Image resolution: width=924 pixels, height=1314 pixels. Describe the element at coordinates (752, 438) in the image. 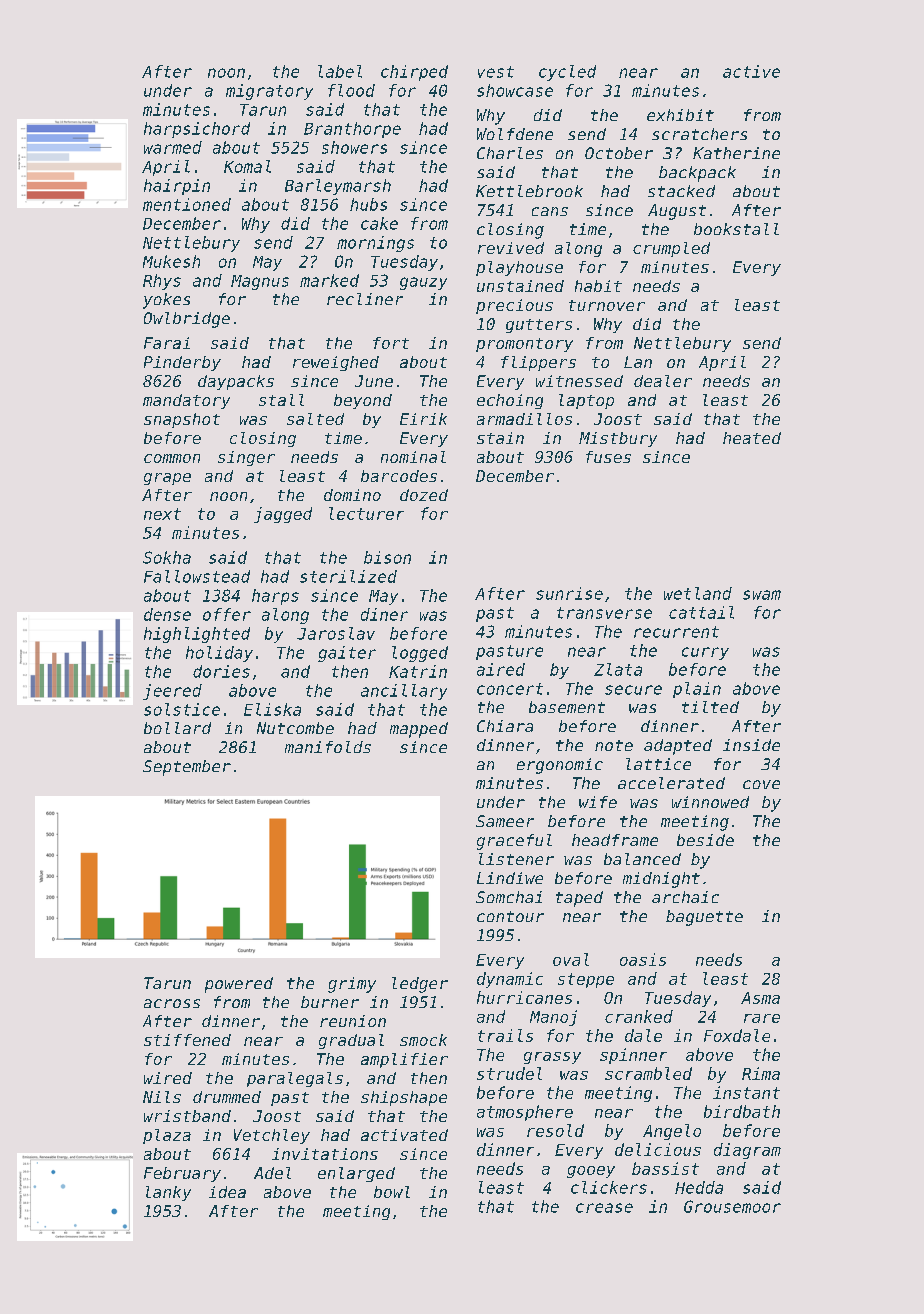

I see `heated` at that location.
